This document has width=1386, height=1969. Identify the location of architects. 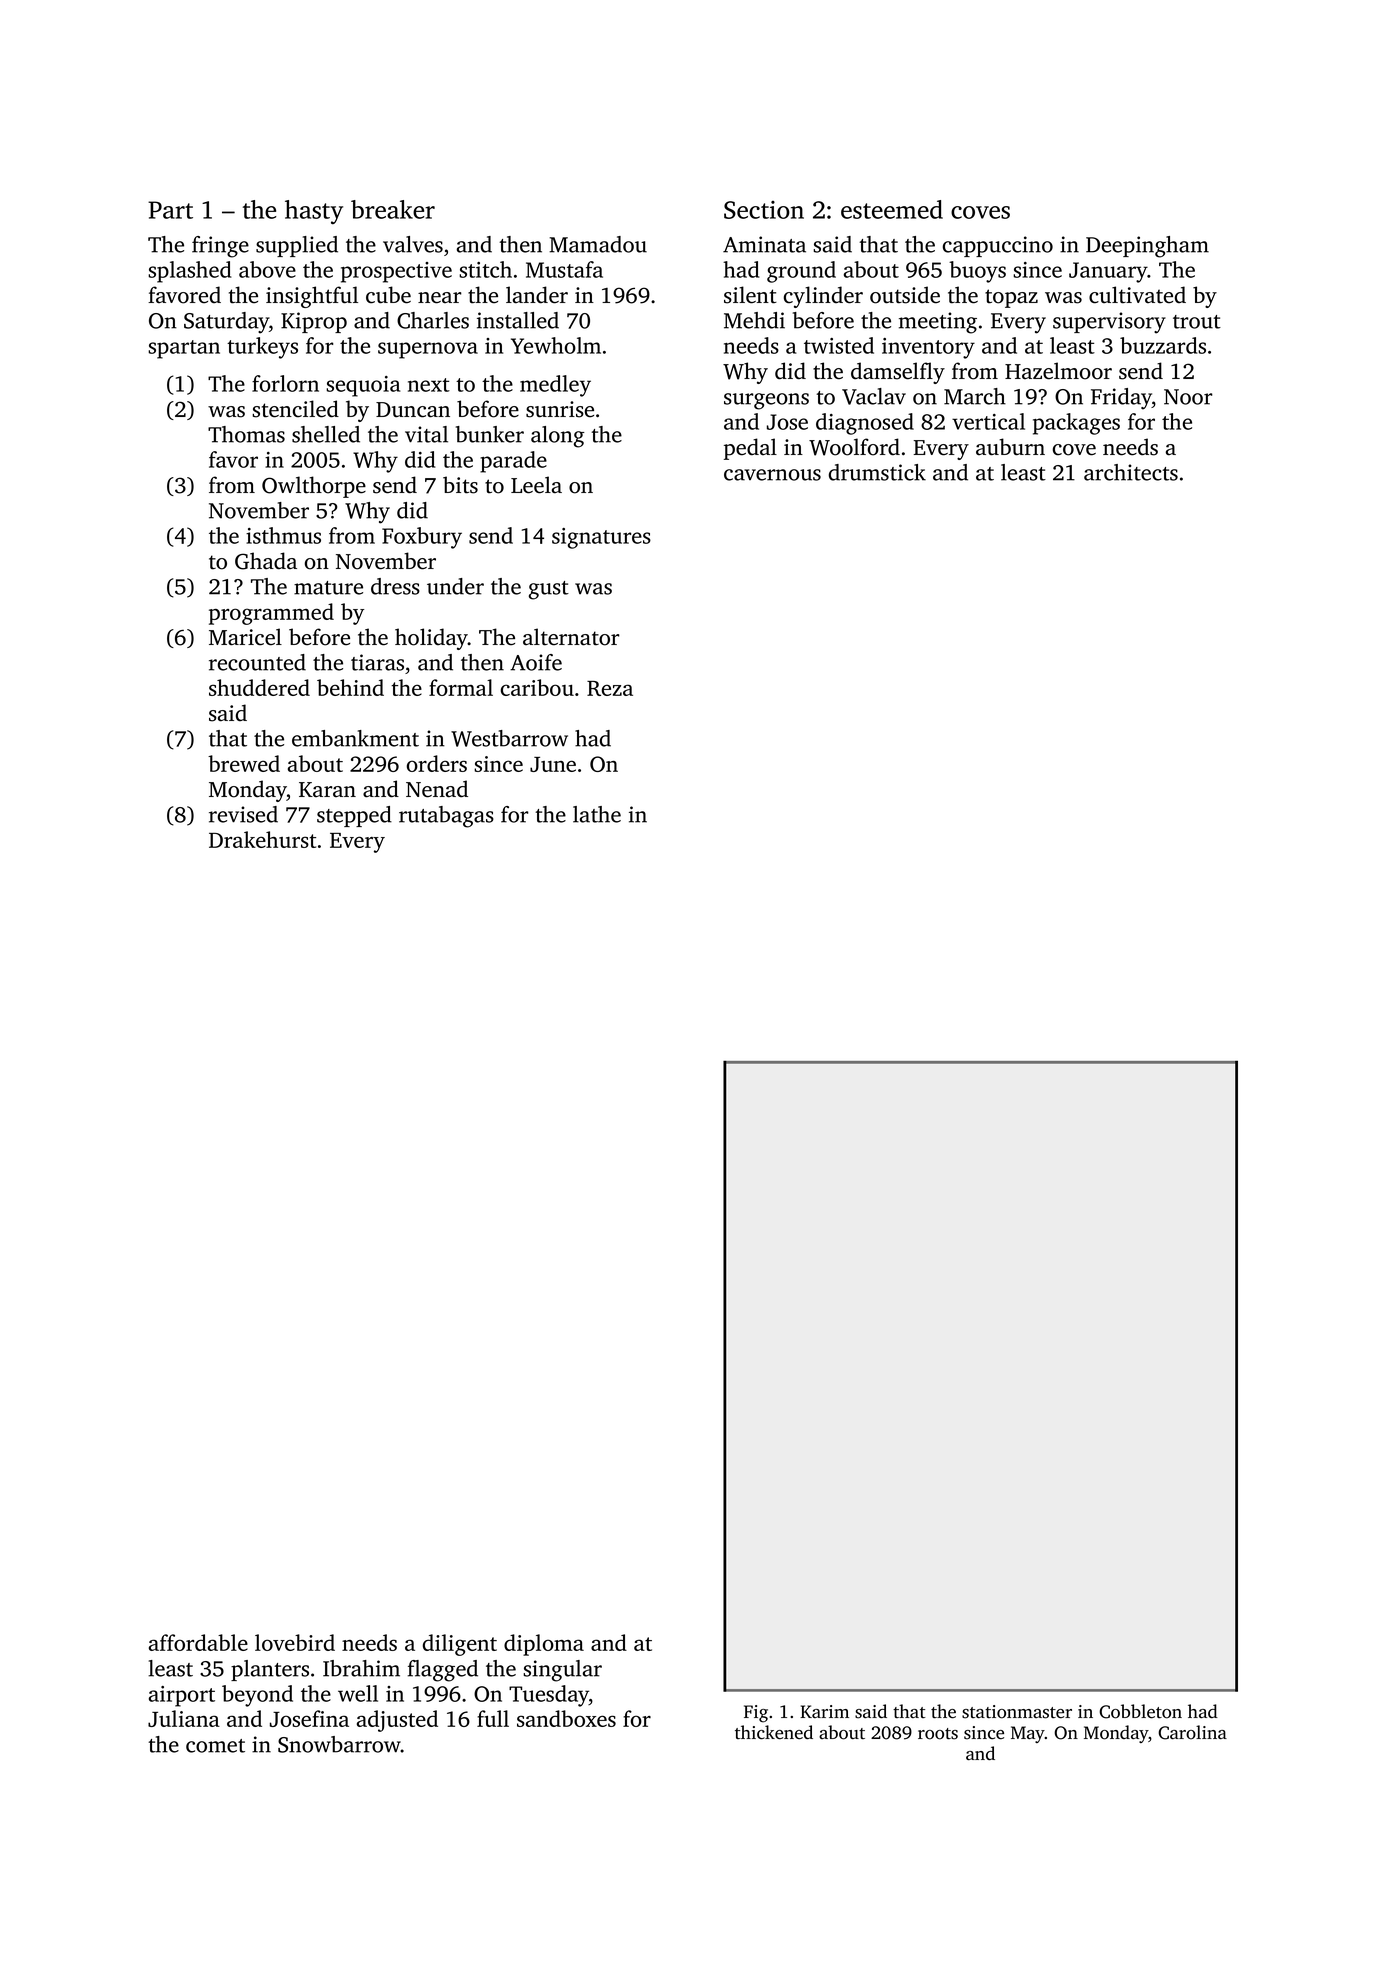
(1131, 472).
